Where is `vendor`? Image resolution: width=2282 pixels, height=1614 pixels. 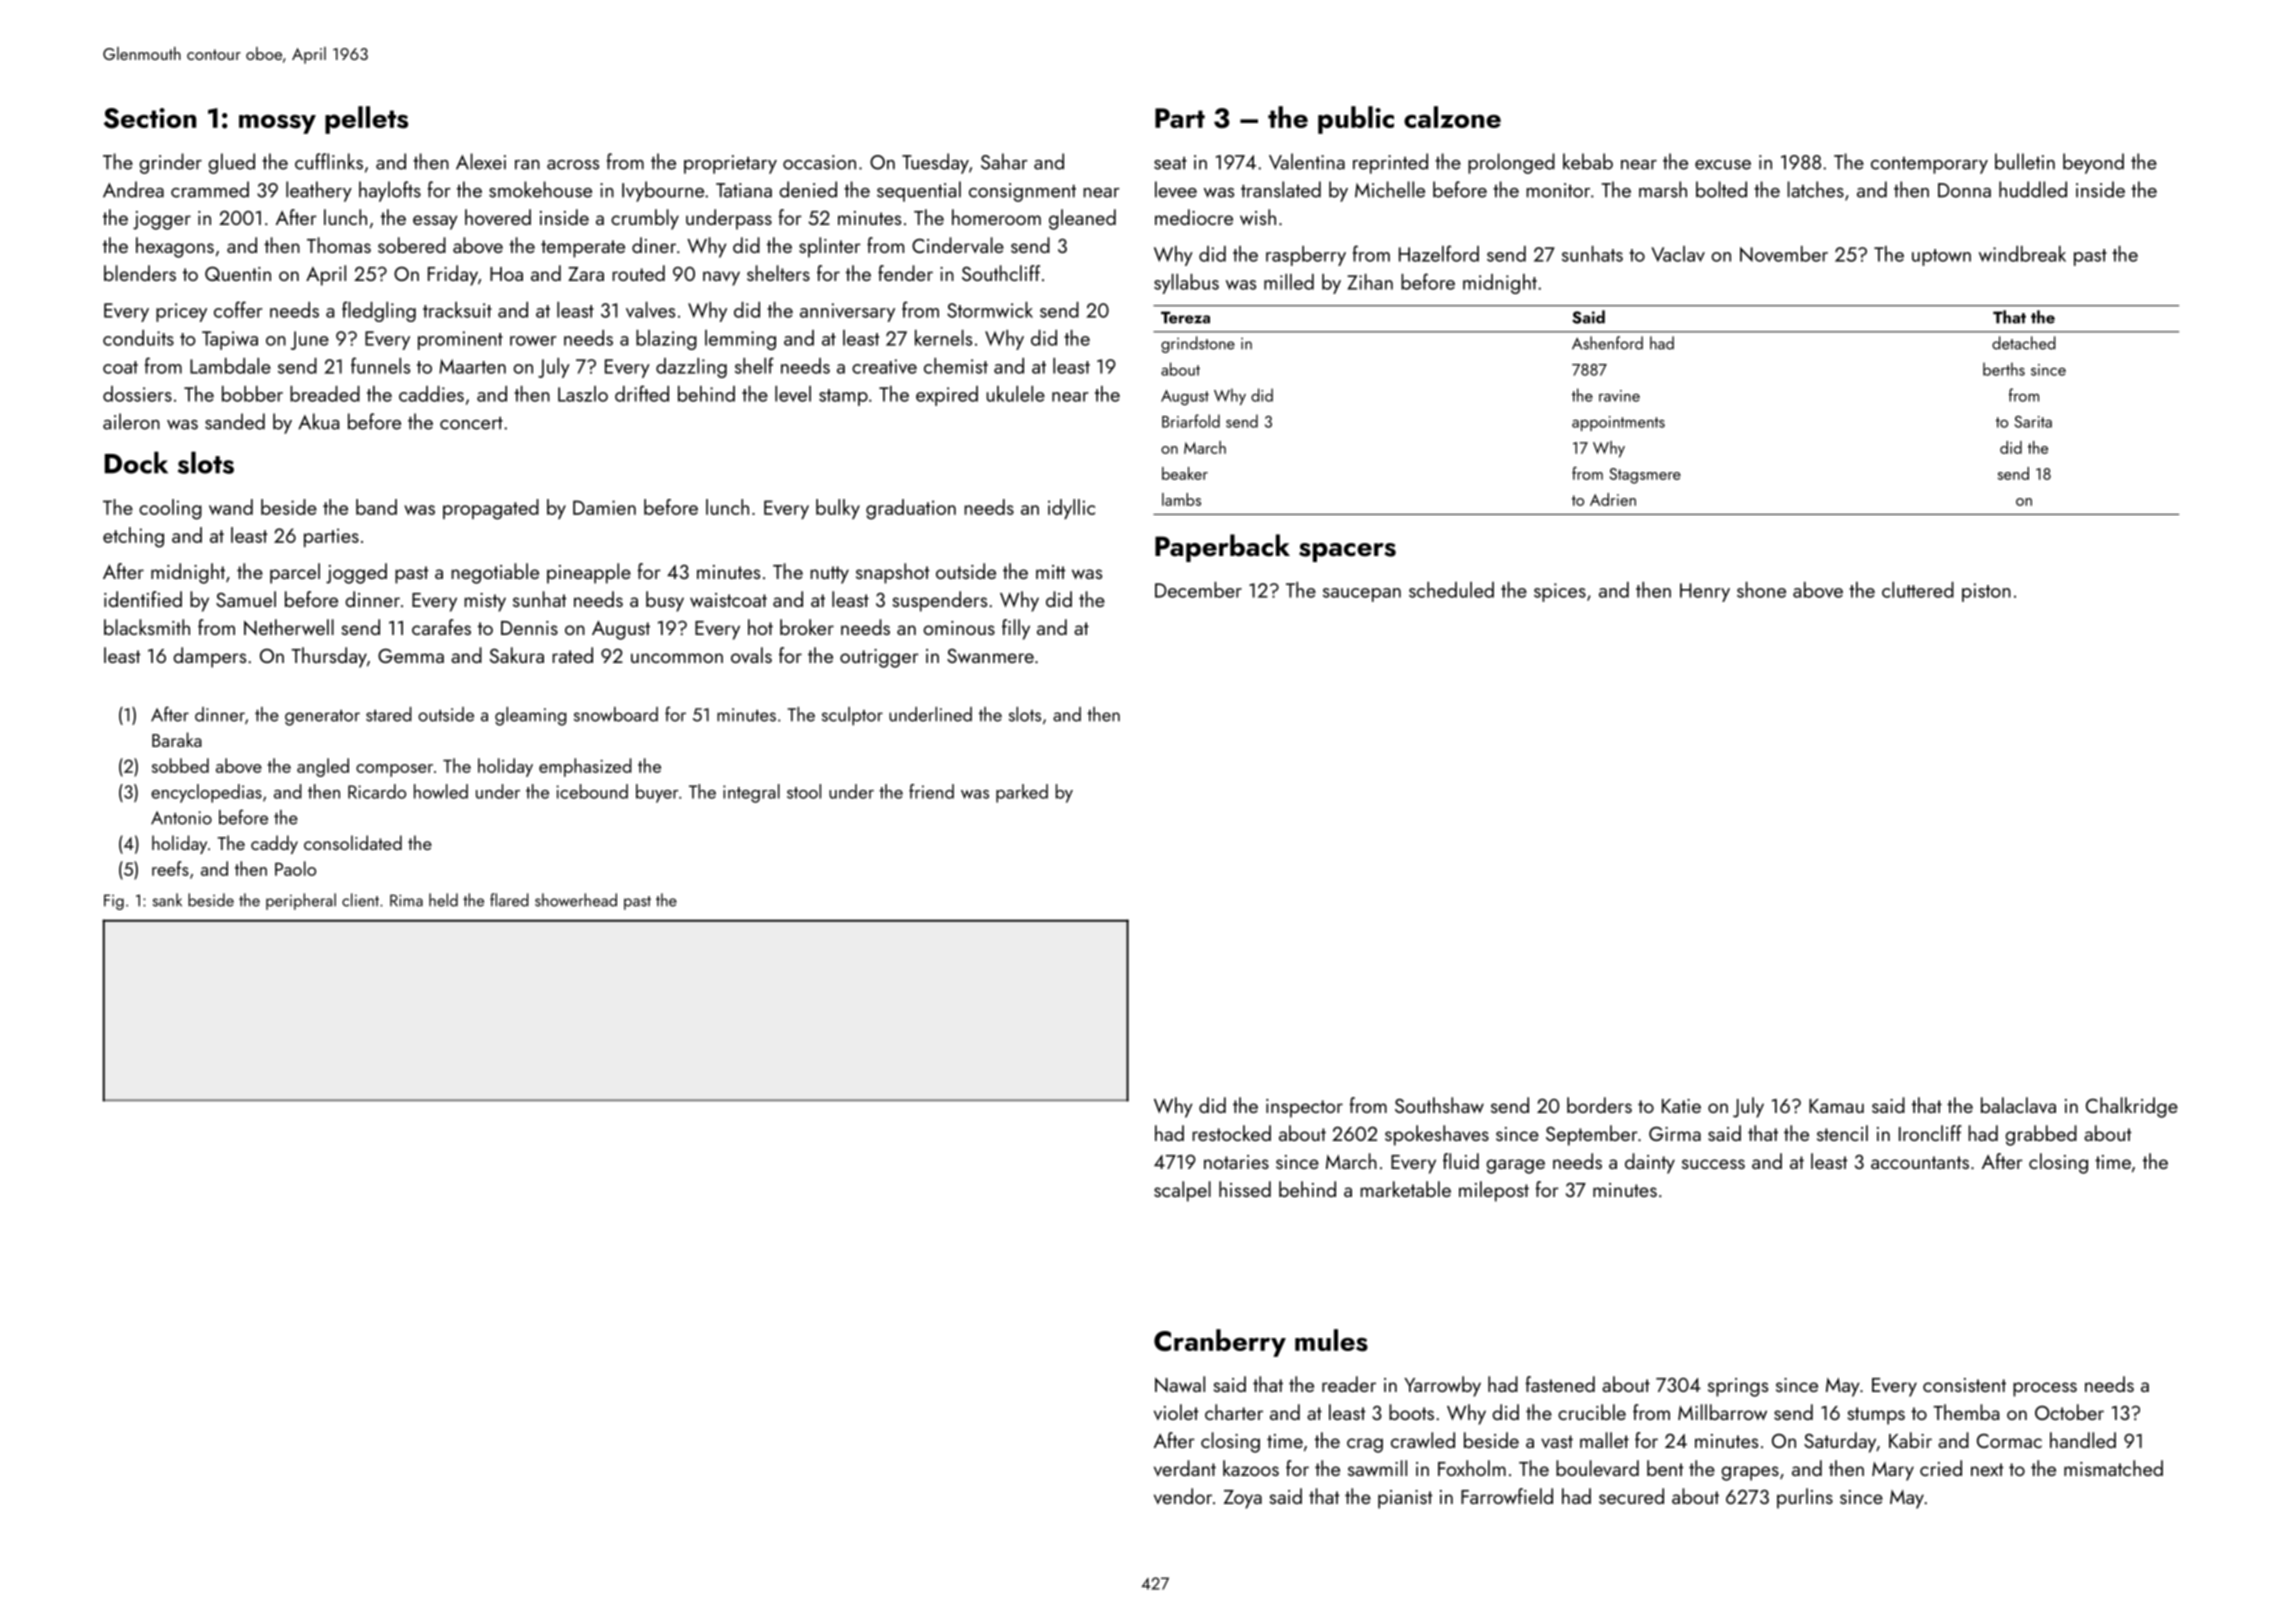
vendor is located at coordinates (1183, 1496).
